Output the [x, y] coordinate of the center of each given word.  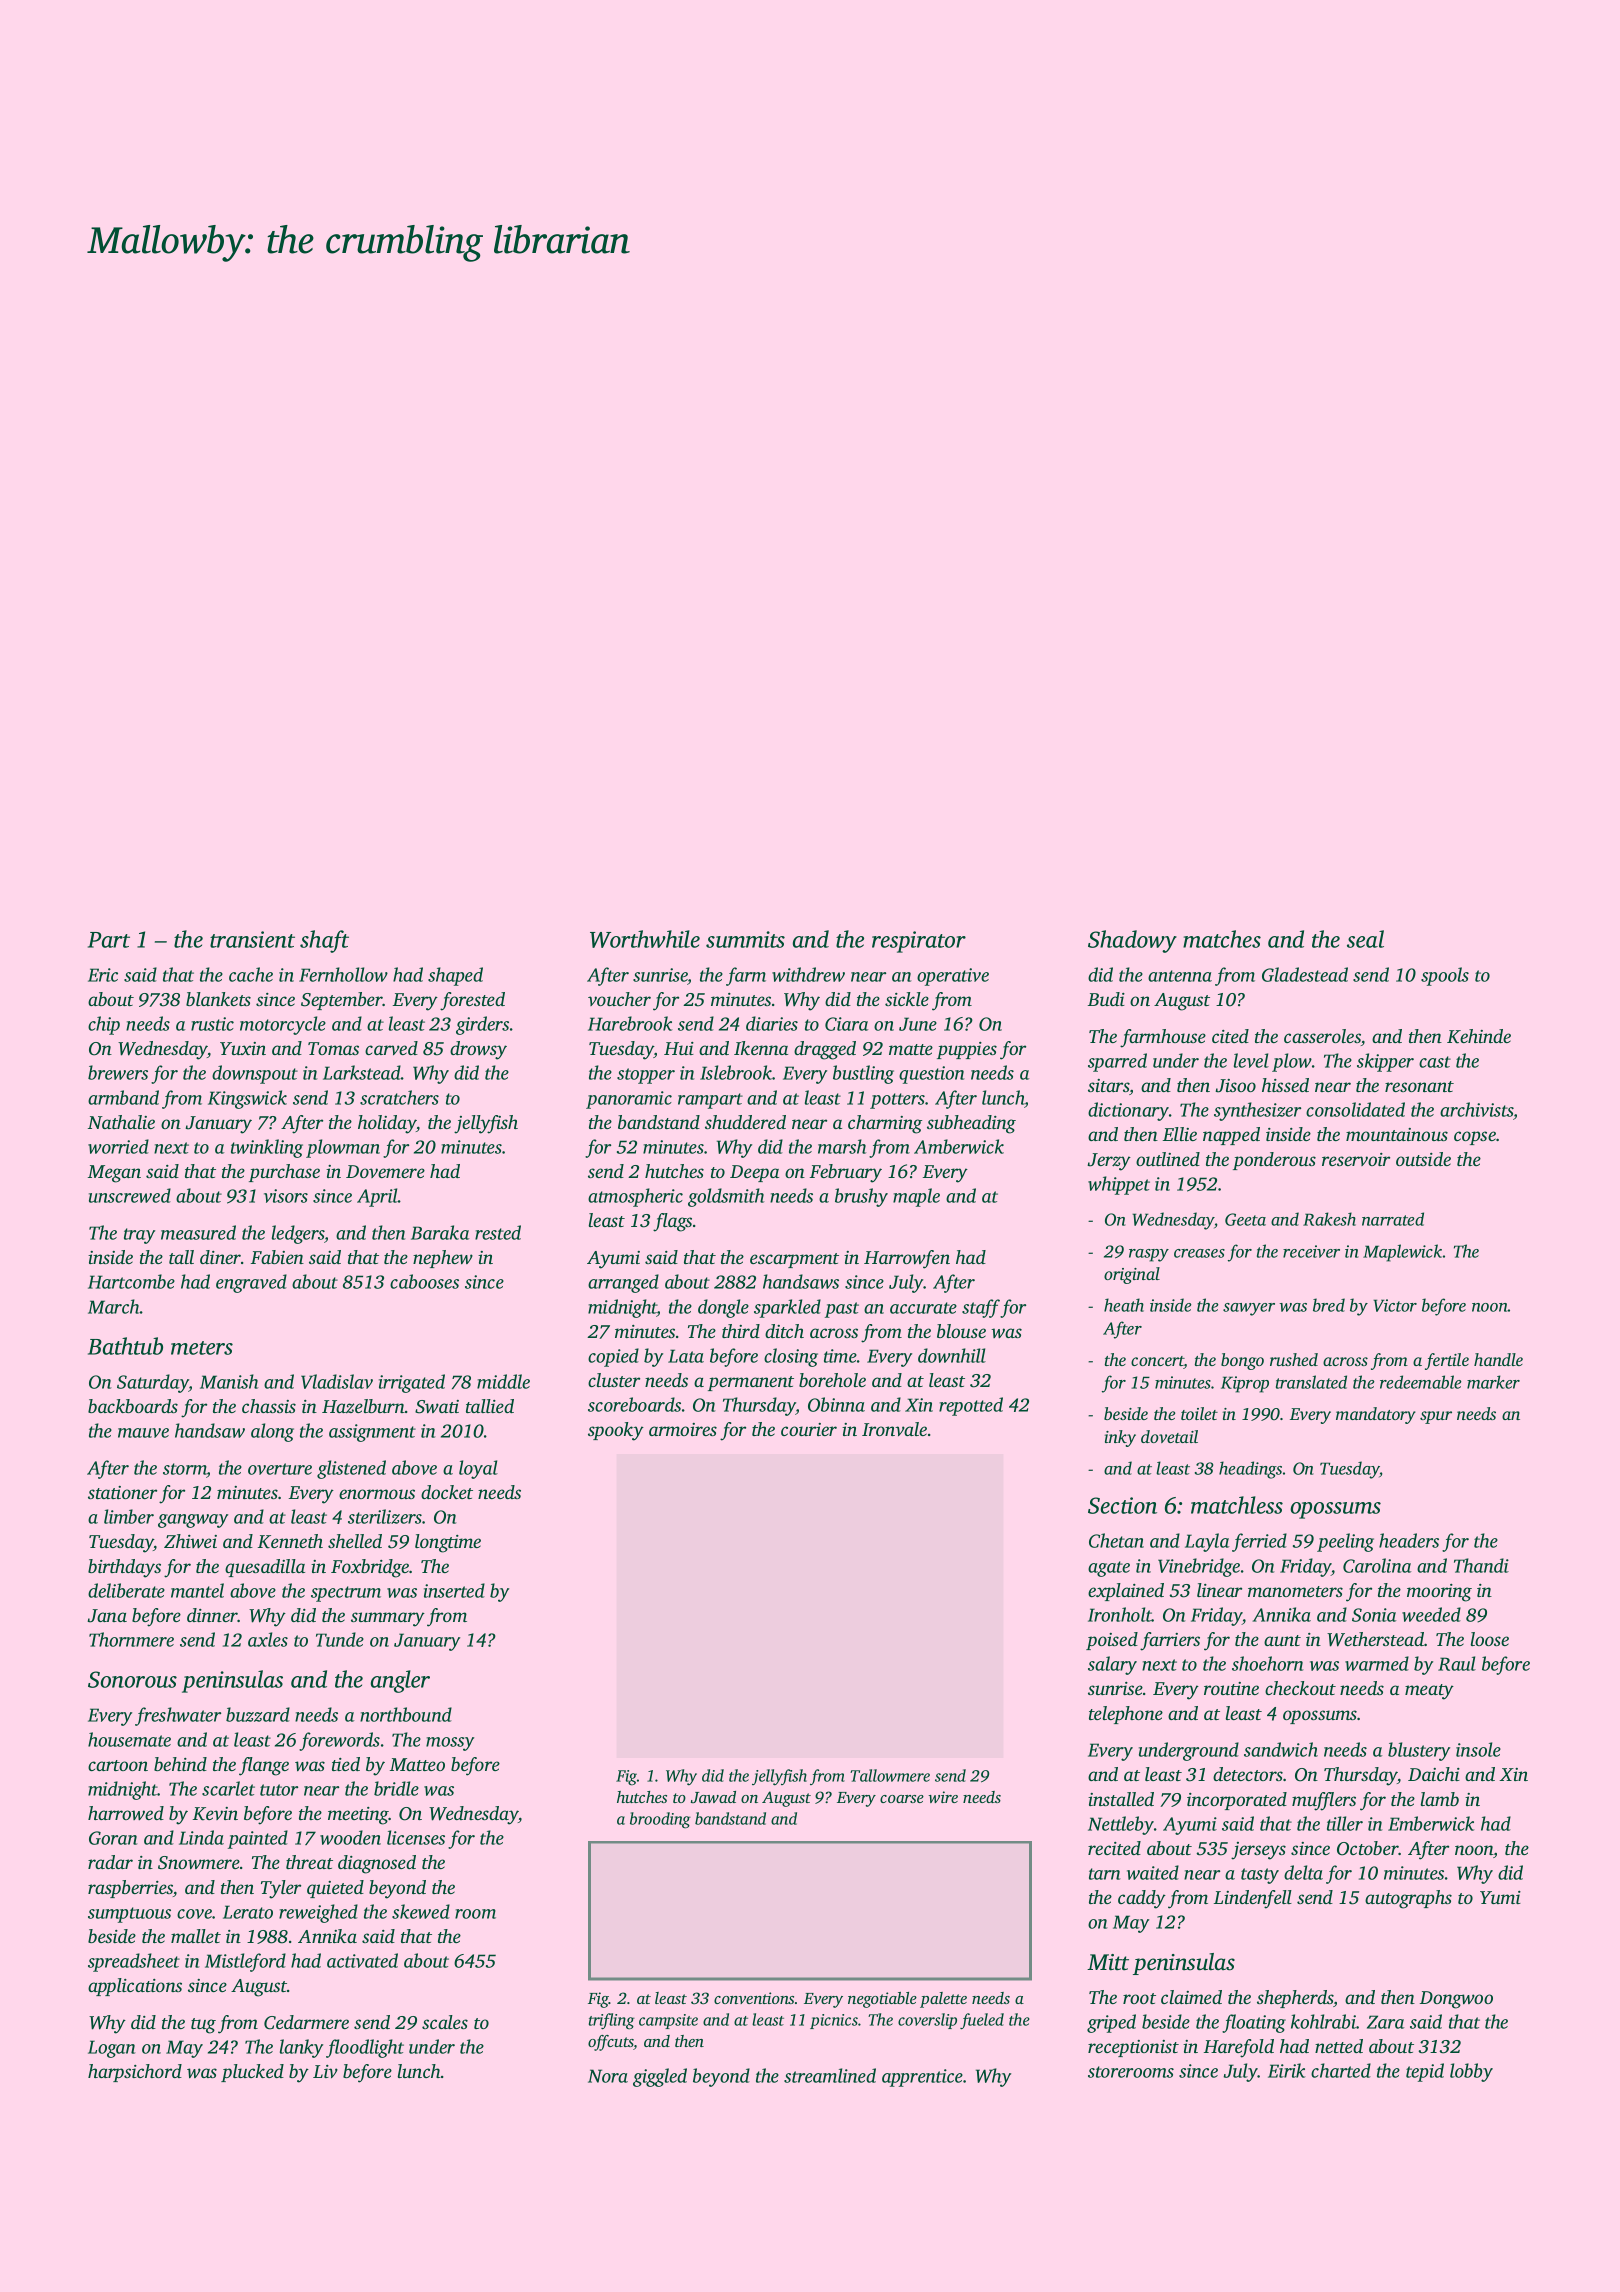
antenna [1180, 976]
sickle [907, 999]
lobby [1471, 2072]
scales [445, 2022]
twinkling [267, 1148]
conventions [754, 1998]
